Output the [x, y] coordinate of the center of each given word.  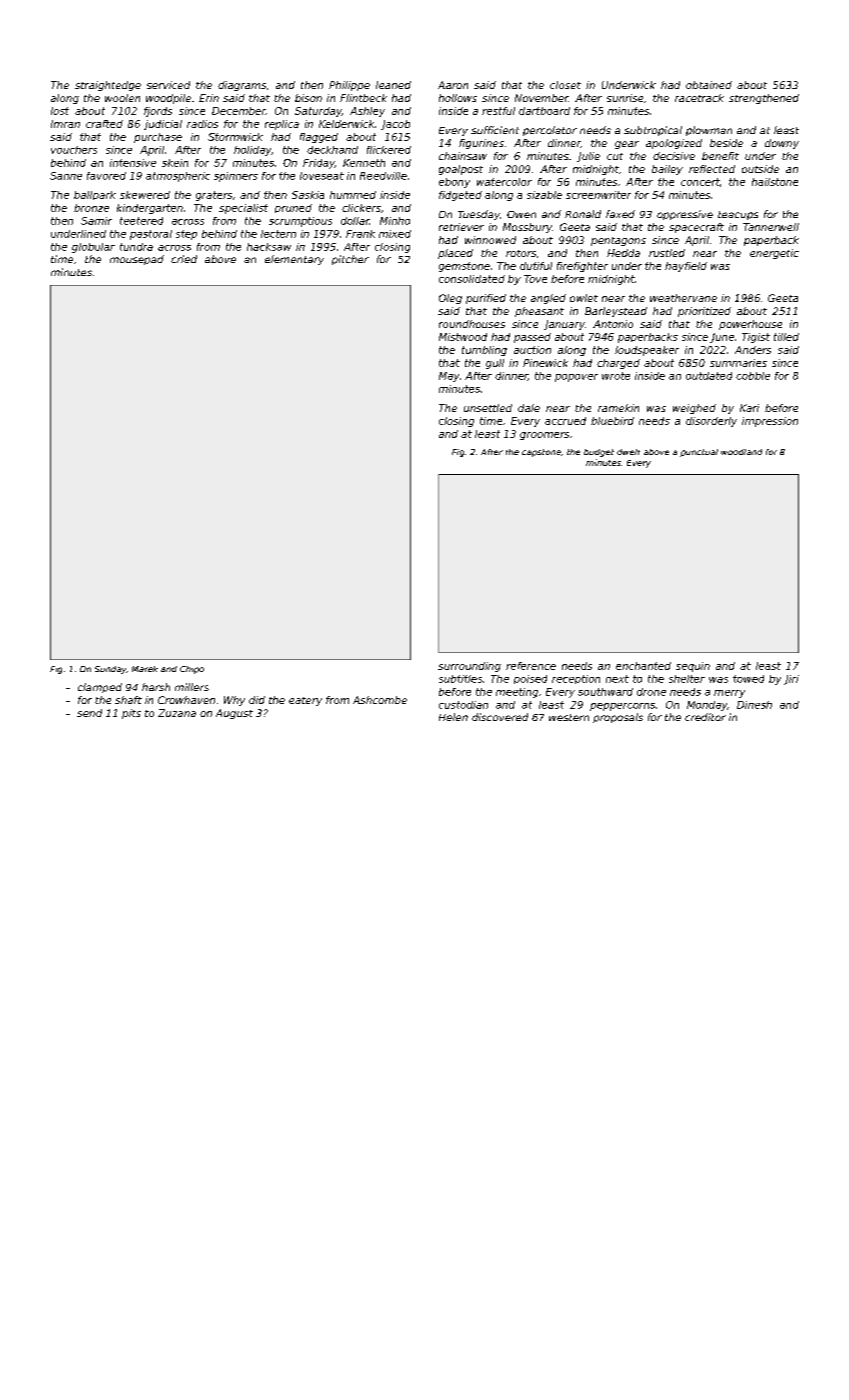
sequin [693, 667]
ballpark [95, 195]
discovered [500, 717]
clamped [100, 688]
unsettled [488, 408]
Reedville [383, 176]
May [449, 377]
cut [615, 156]
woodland [741, 452]
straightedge [108, 86]
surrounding [469, 667]
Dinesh [754, 705]
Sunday [110, 670]
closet [565, 85]
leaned [393, 85]
